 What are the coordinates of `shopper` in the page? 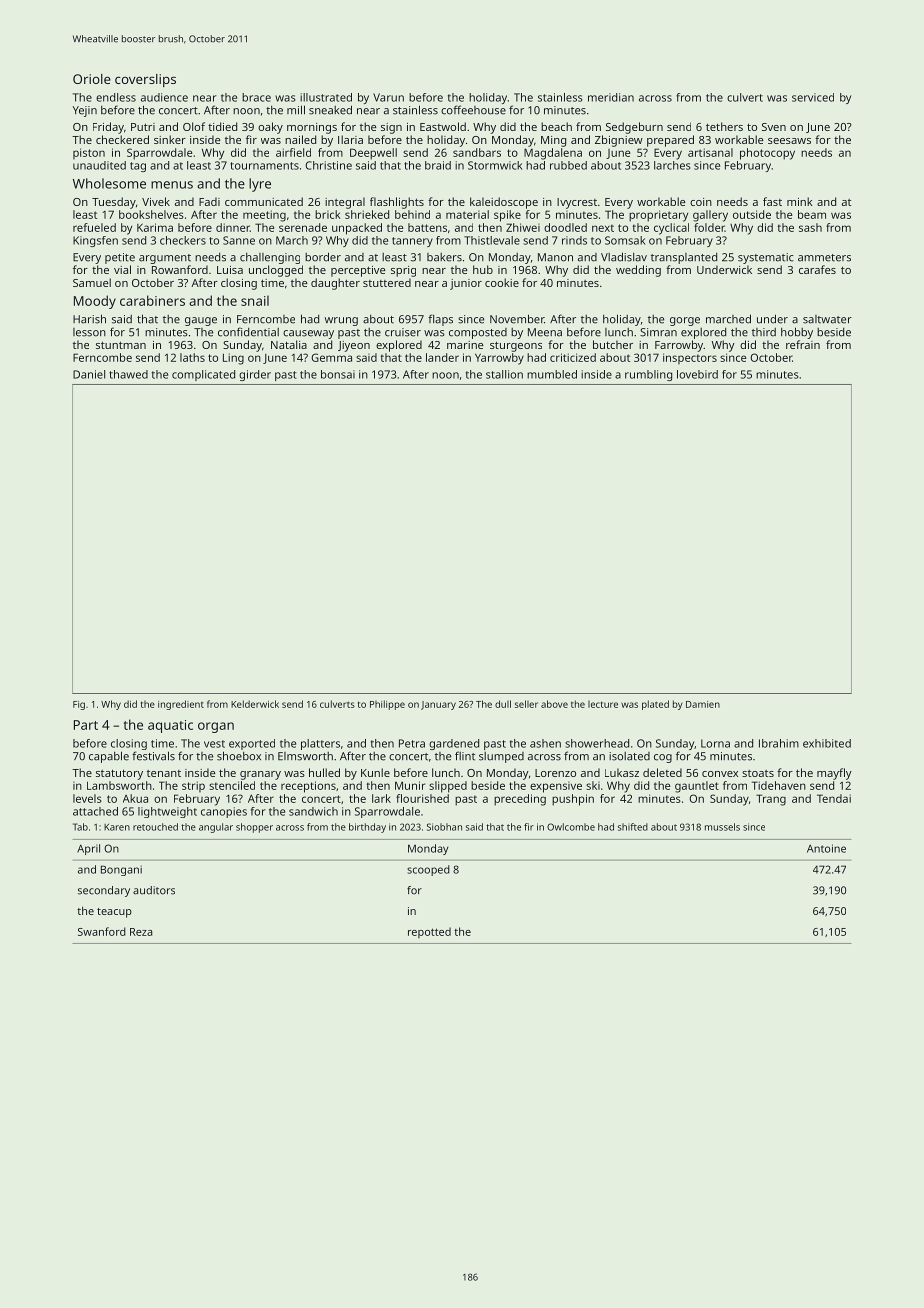 It's located at (254, 828).
